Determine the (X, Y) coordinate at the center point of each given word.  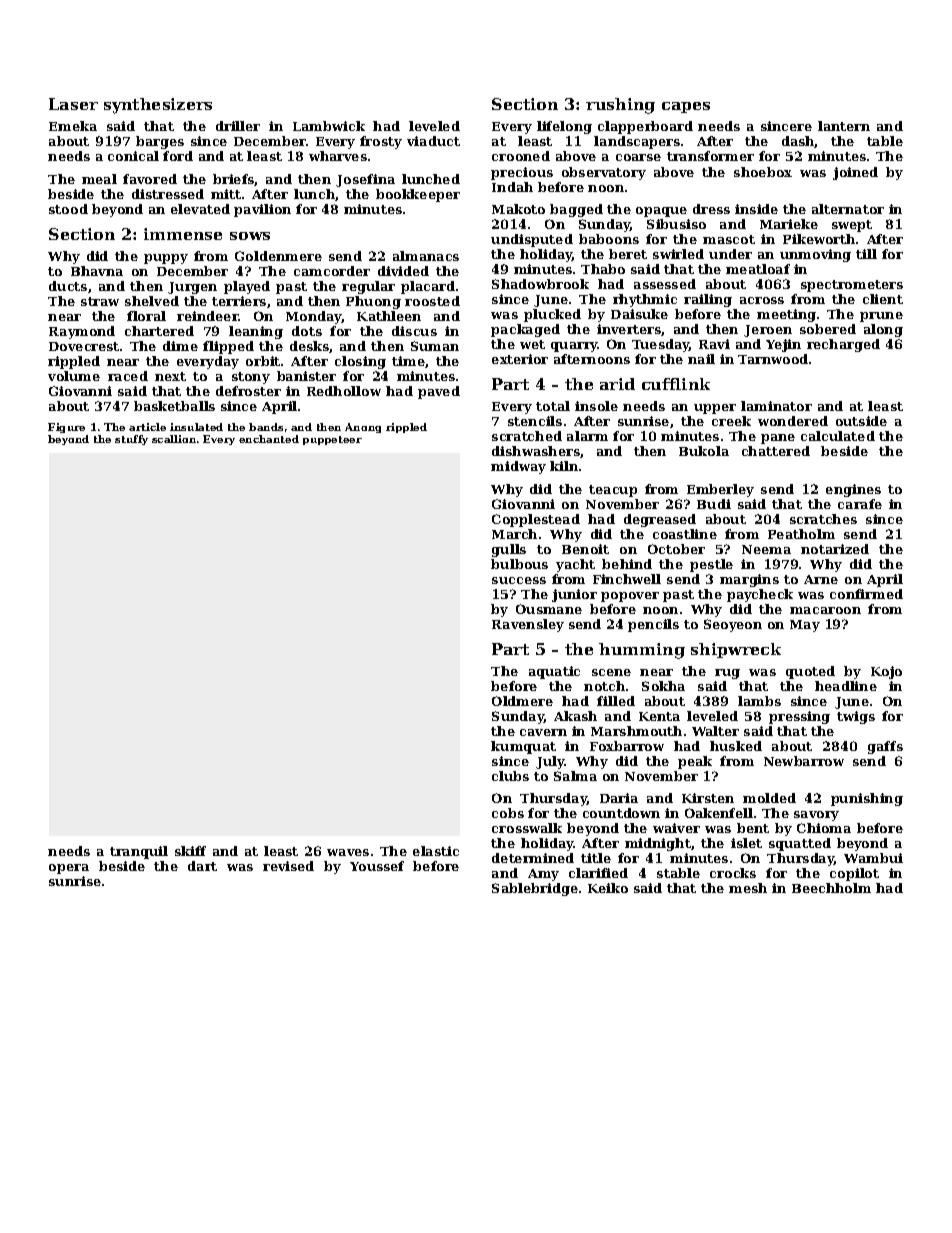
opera (69, 869)
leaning (256, 332)
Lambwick (329, 126)
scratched (527, 436)
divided (403, 271)
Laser (73, 104)
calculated (838, 436)
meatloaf (758, 269)
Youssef (377, 866)
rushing (620, 106)
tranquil (139, 852)
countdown (621, 813)
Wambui (873, 858)
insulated (196, 427)
